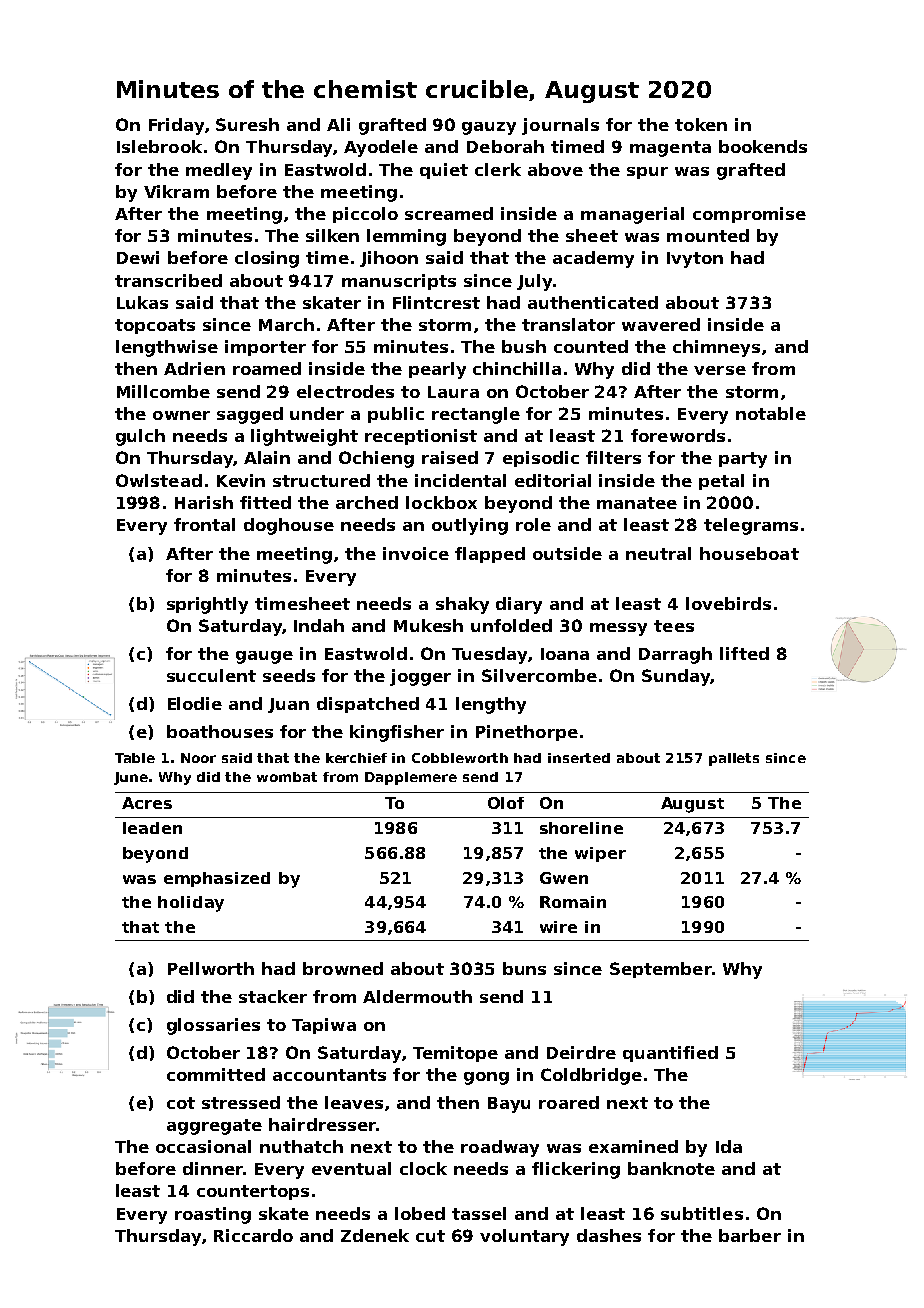 The image size is (924, 1308). I want to click on clerk, so click(498, 169).
